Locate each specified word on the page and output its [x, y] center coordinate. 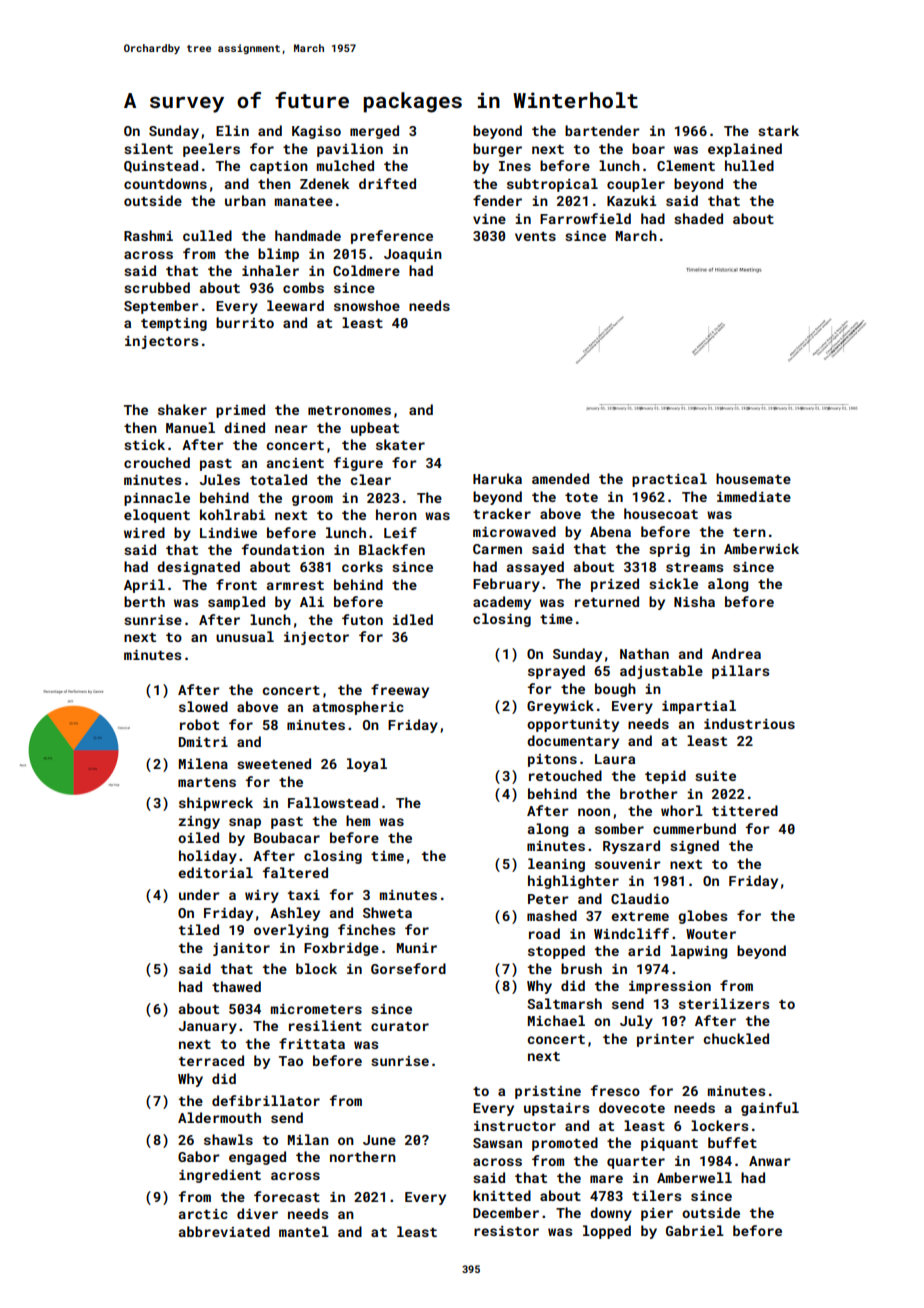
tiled [199, 929]
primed [240, 411]
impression [670, 987]
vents [535, 236]
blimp [278, 255]
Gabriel [695, 1230]
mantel [304, 1231]
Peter [548, 899]
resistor [506, 1231]
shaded [698, 218]
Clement [686, 165]
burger [497, 150]
